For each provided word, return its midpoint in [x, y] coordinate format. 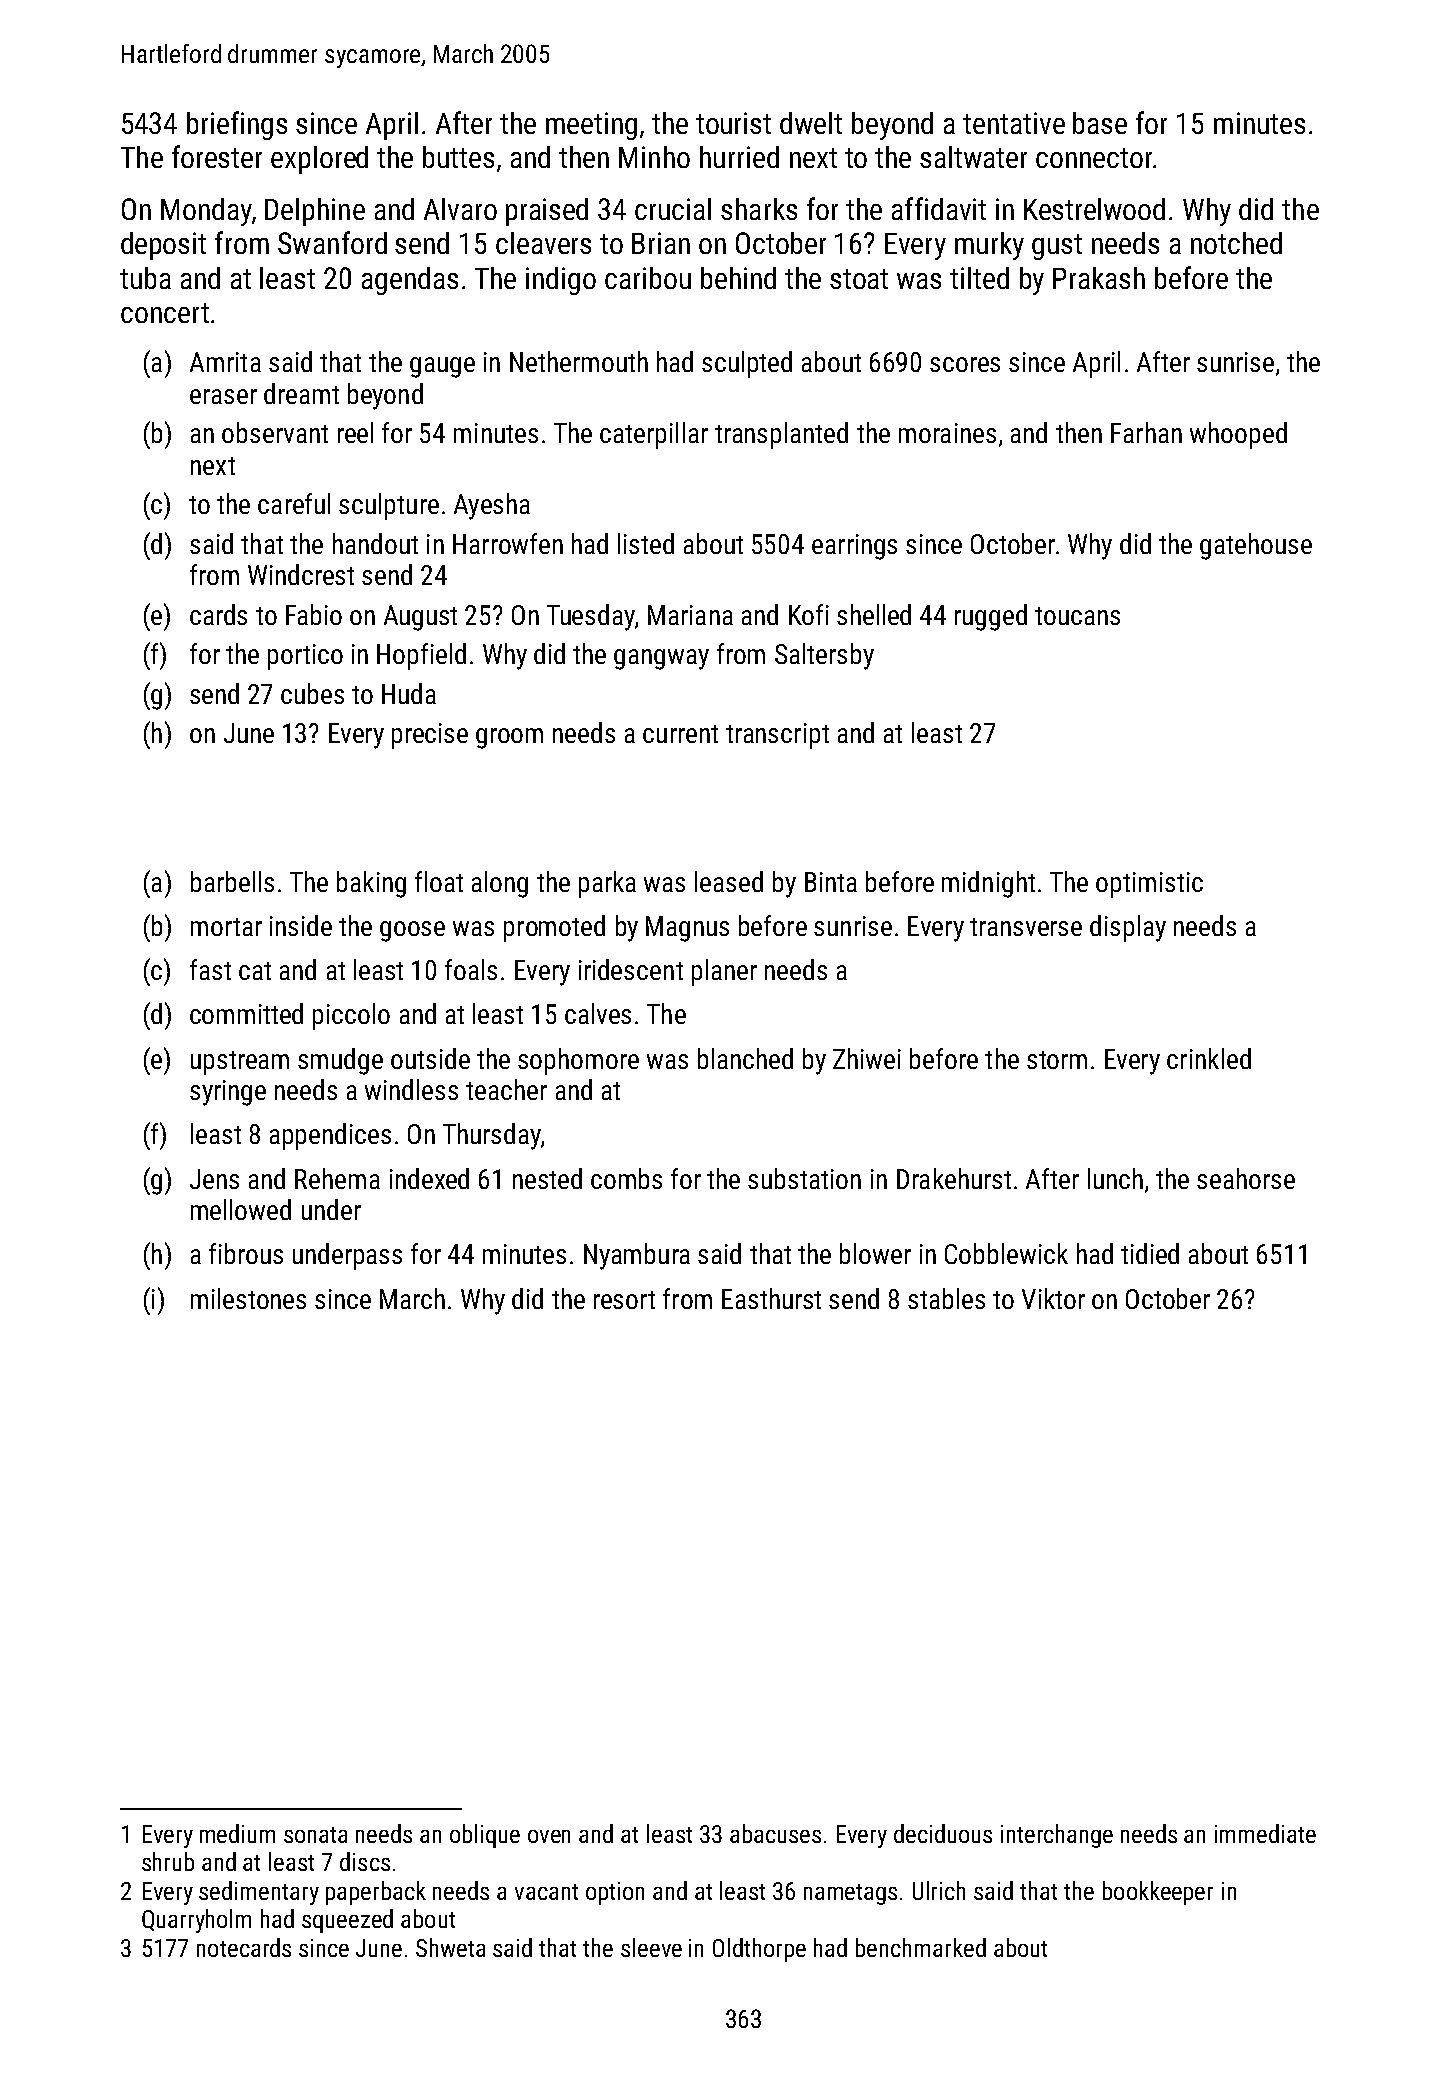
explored [319, 160]
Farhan [1146, 432]
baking [371, 884]
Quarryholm [196, 1921]
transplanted [781, 435]
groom [509, 738]
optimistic [1149, 885]
